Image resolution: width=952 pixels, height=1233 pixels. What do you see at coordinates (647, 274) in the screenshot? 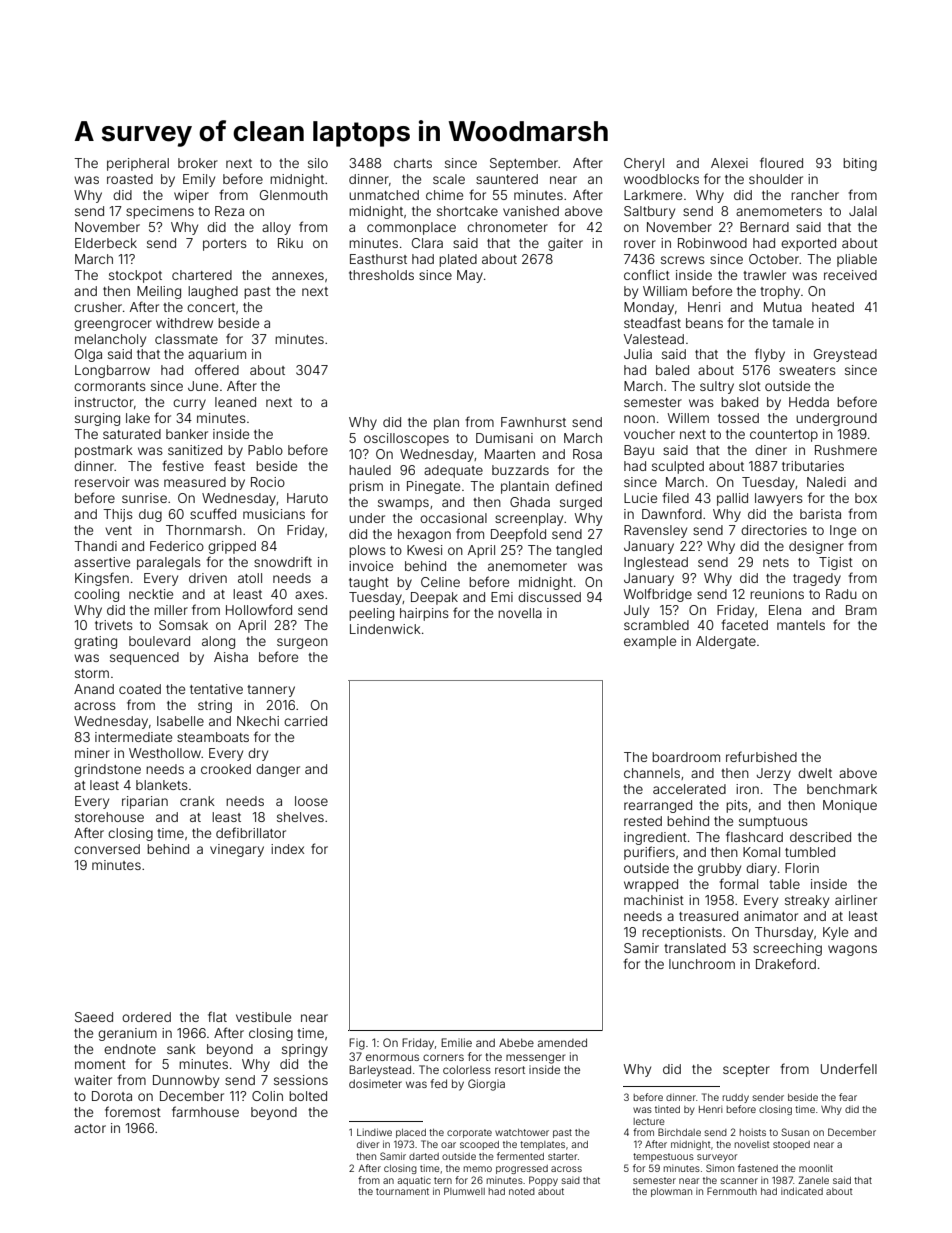
I see `conflict` at bounding box center [647, 274].
